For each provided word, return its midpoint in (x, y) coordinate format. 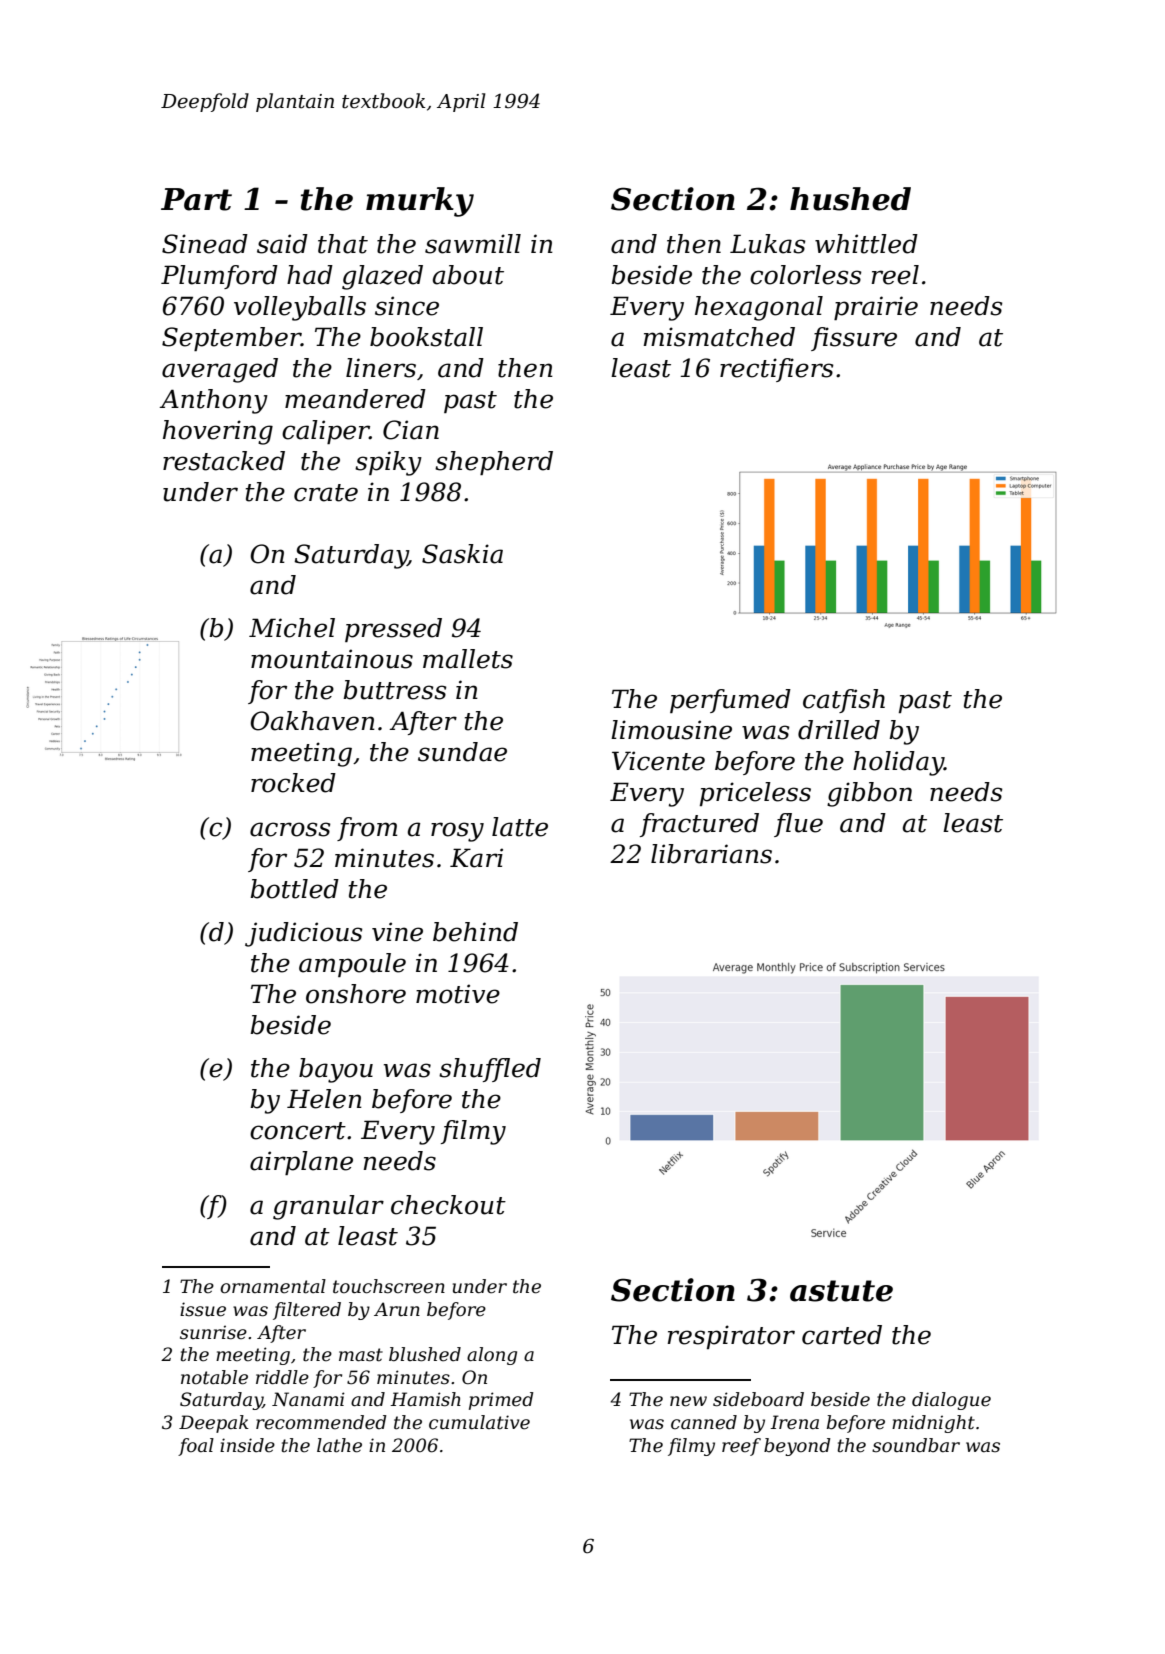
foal (196, 1447)
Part (196, 199)
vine (397, 932)
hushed (850, 199)
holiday (898, 763)
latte (520, 827)
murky (420, 202)
